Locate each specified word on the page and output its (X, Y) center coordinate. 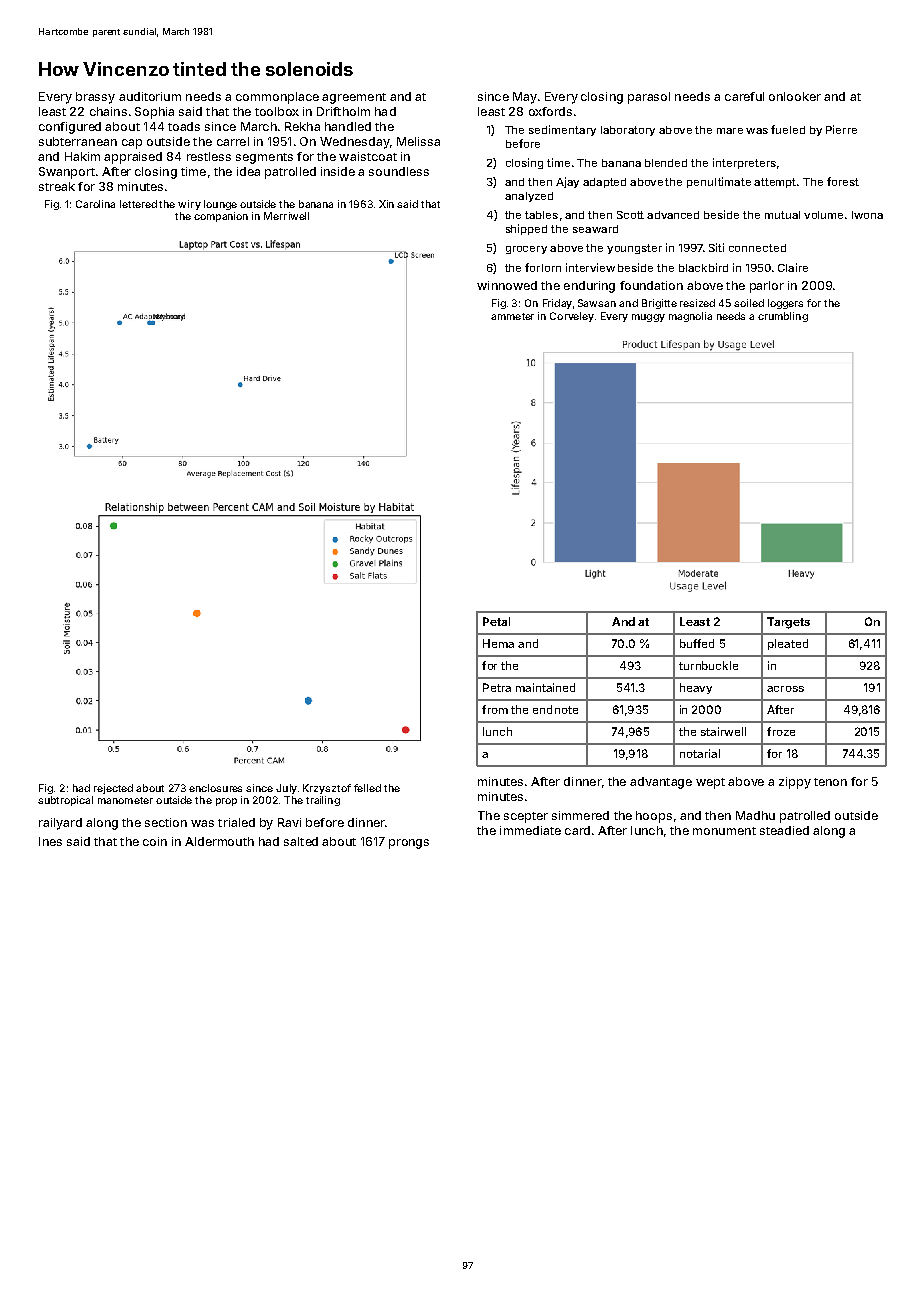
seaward (595, 229)
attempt (775, 183)
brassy (95, 98)
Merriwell (286, 216)
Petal (496, 621)
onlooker (795, 96)
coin (155, 841)
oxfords (550, 111)
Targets (788, 623)
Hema (498, 643)
